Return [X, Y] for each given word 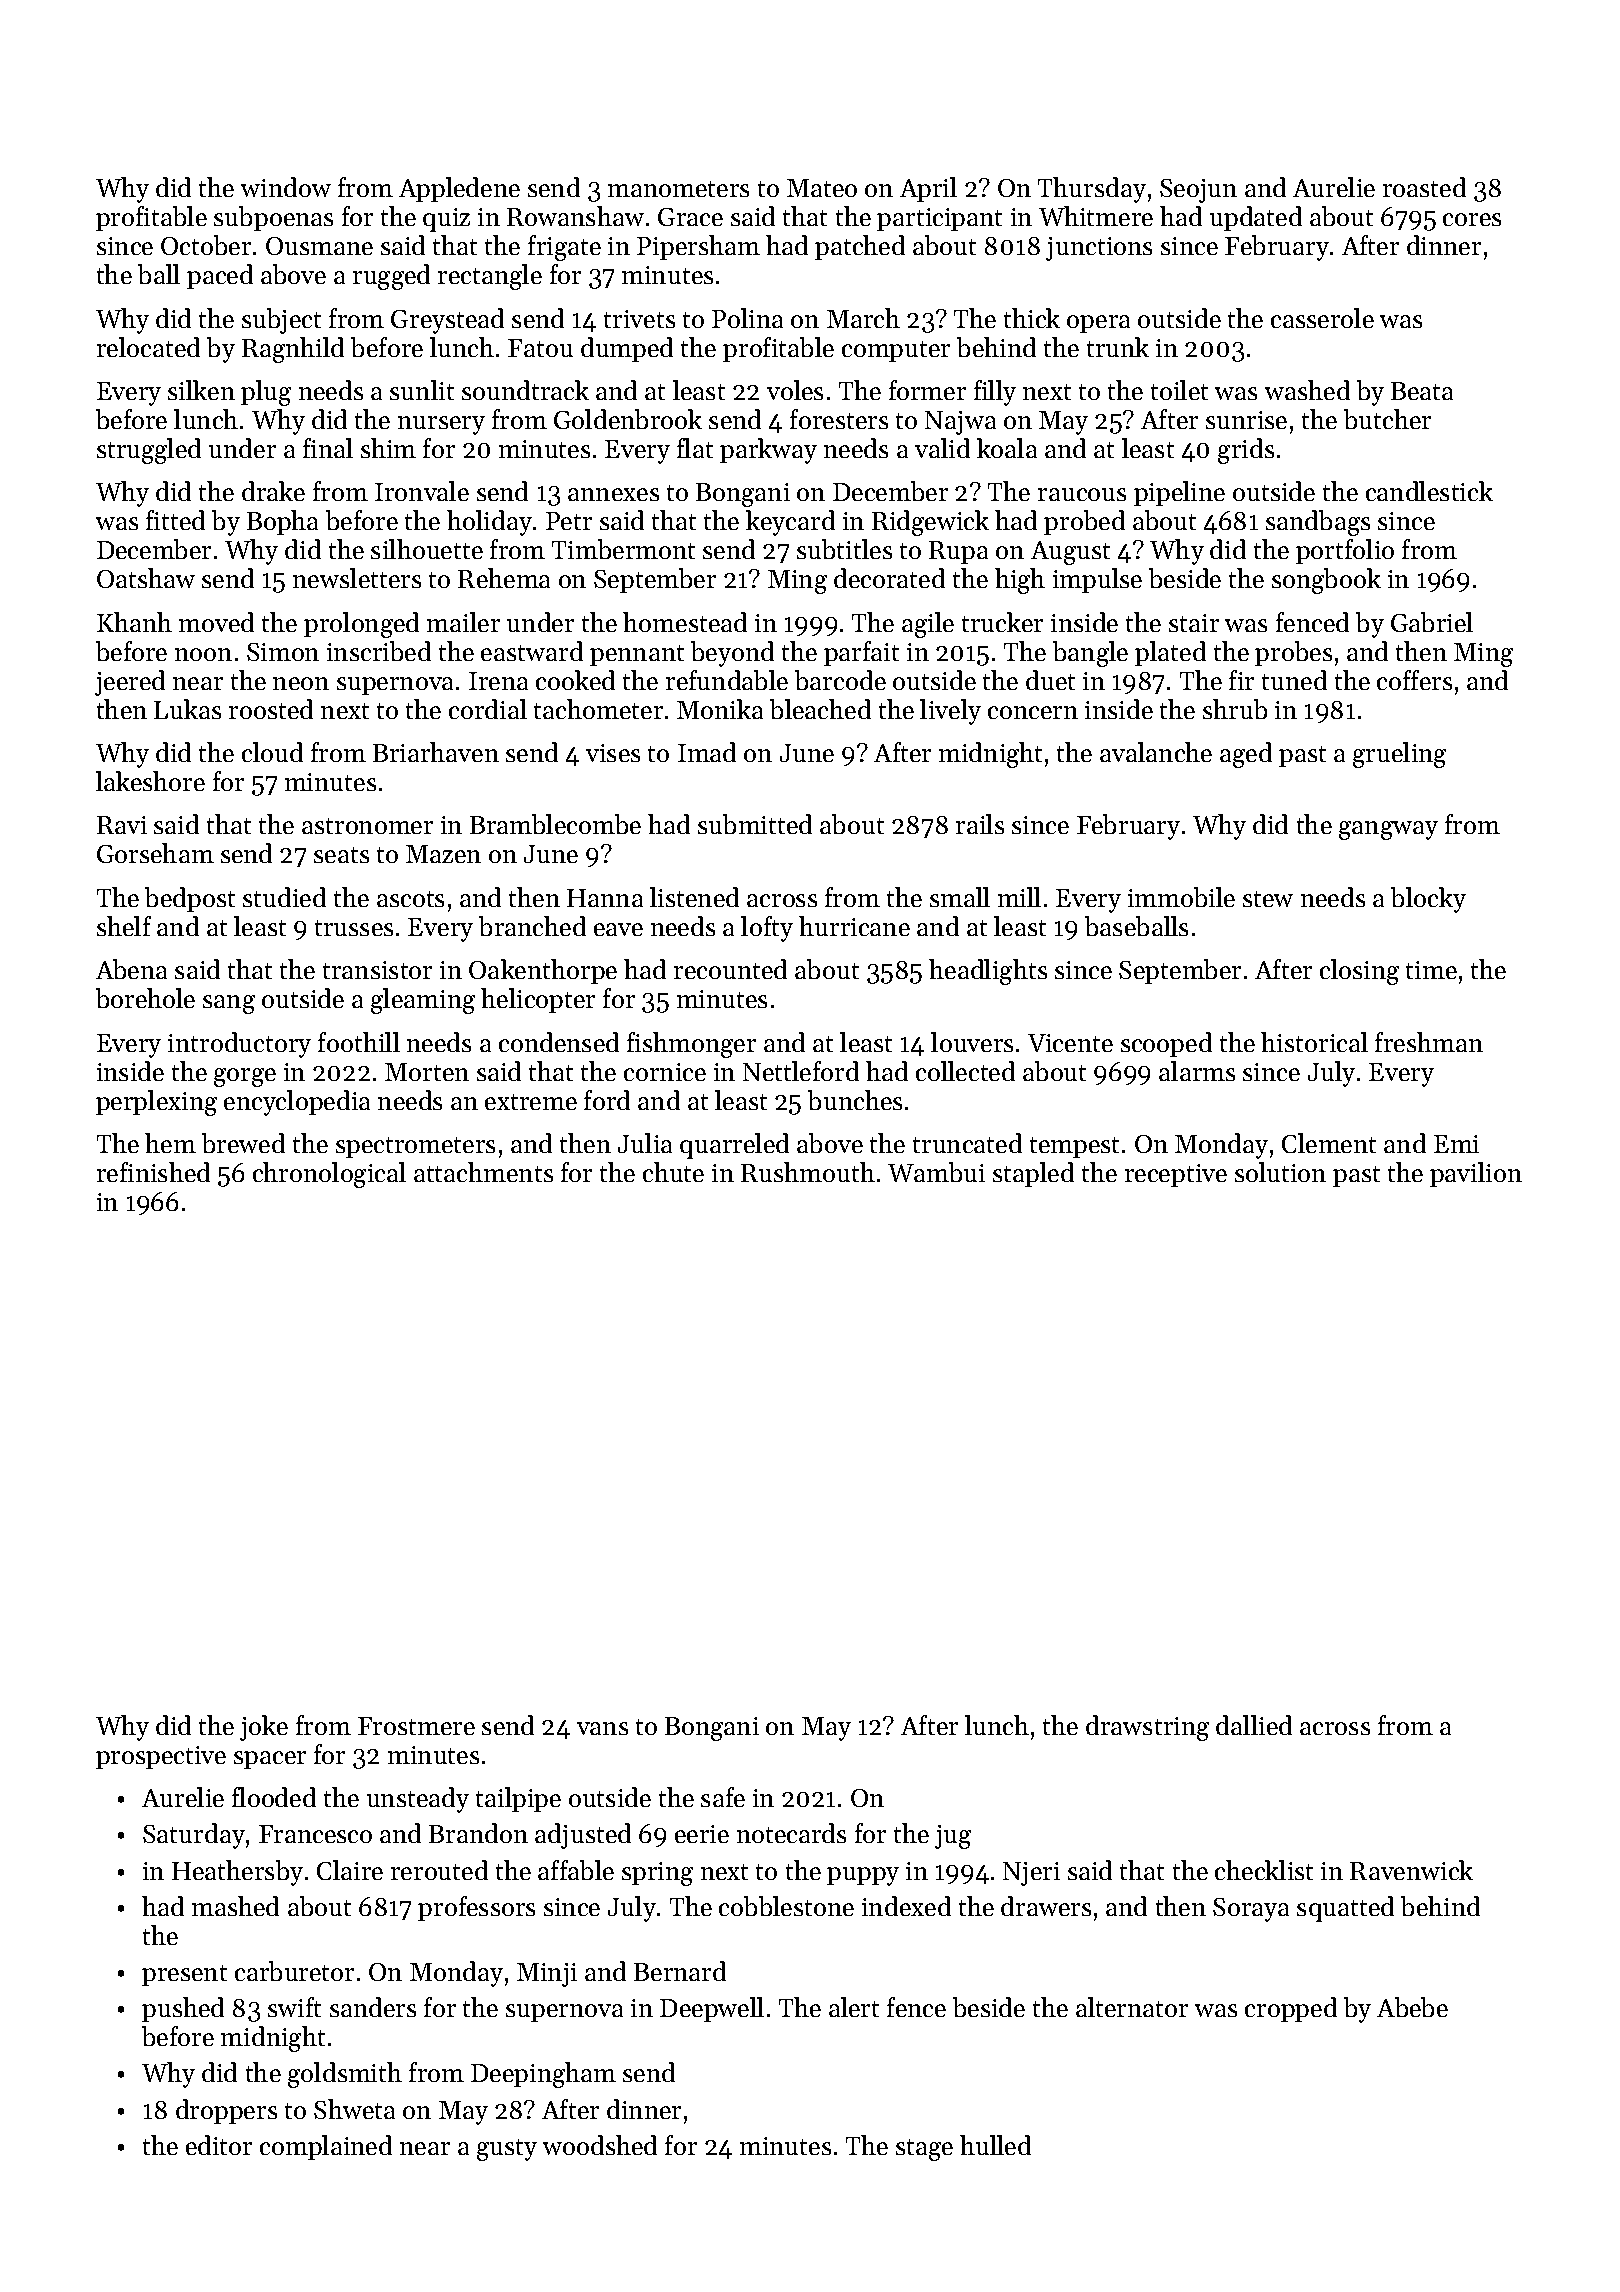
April [928, 189]
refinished [153, 1172]
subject [281, 321]
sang [229, 1004]
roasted [1424, 187]
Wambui [936, 1172]
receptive [1176, 1175]
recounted [730, 969]
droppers [226, 2111]
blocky [1428, 900]
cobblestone [786, 1906]
